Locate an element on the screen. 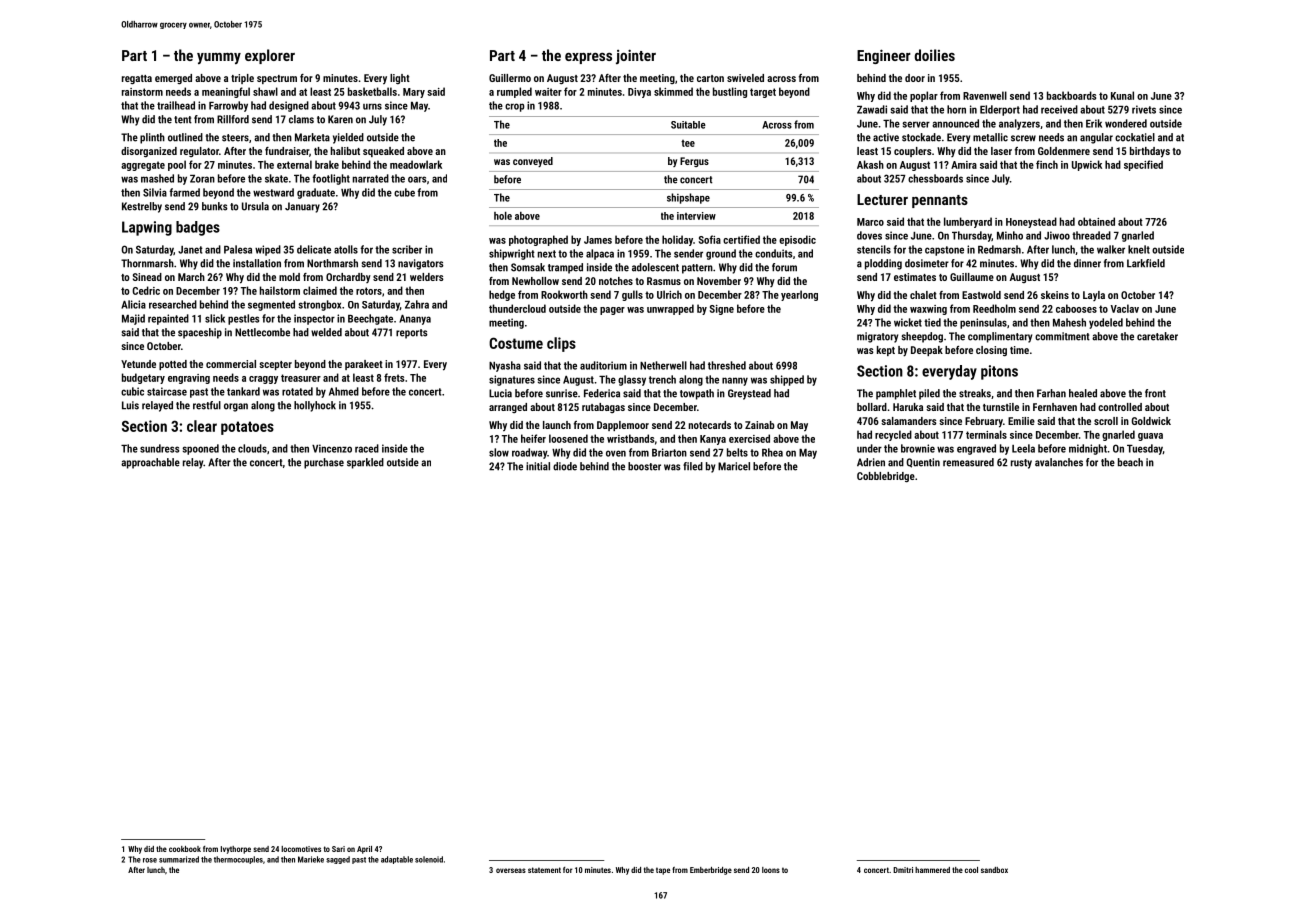 Image resolution: width=1308 pixels, height=924 pixels. approachable is located at coordinates (150, 463).
